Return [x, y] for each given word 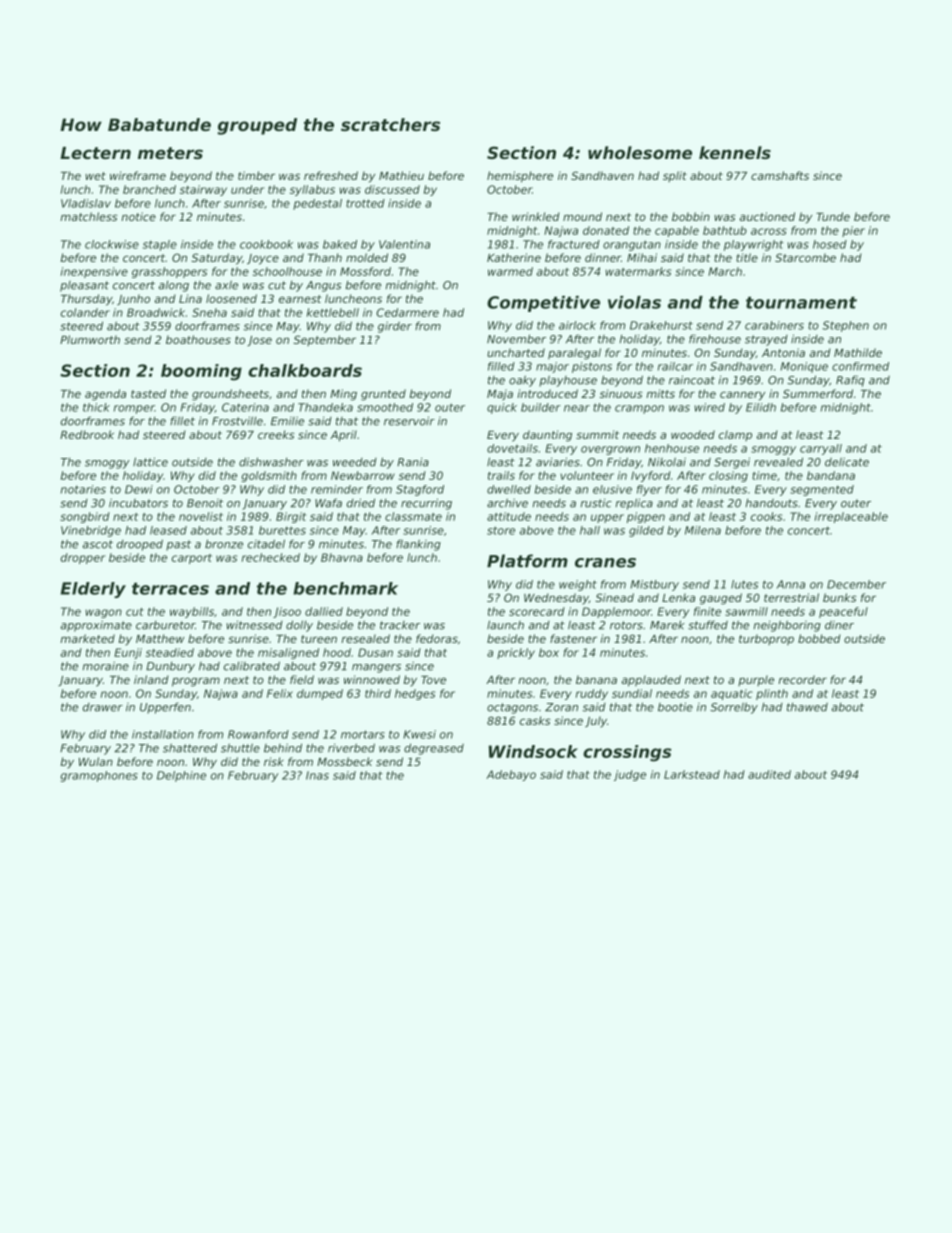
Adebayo [511, 775]
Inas [317, 775]
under [247, 189]
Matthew [160, 638]
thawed [807, 707]
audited [769, 774]
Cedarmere [407, 312]
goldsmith [269, 476]
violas [634, 302]
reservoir [409, 421]
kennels [735, 152]
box [549, 652]
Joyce [263, 259]
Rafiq [850, 381]
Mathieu [401, 175]
